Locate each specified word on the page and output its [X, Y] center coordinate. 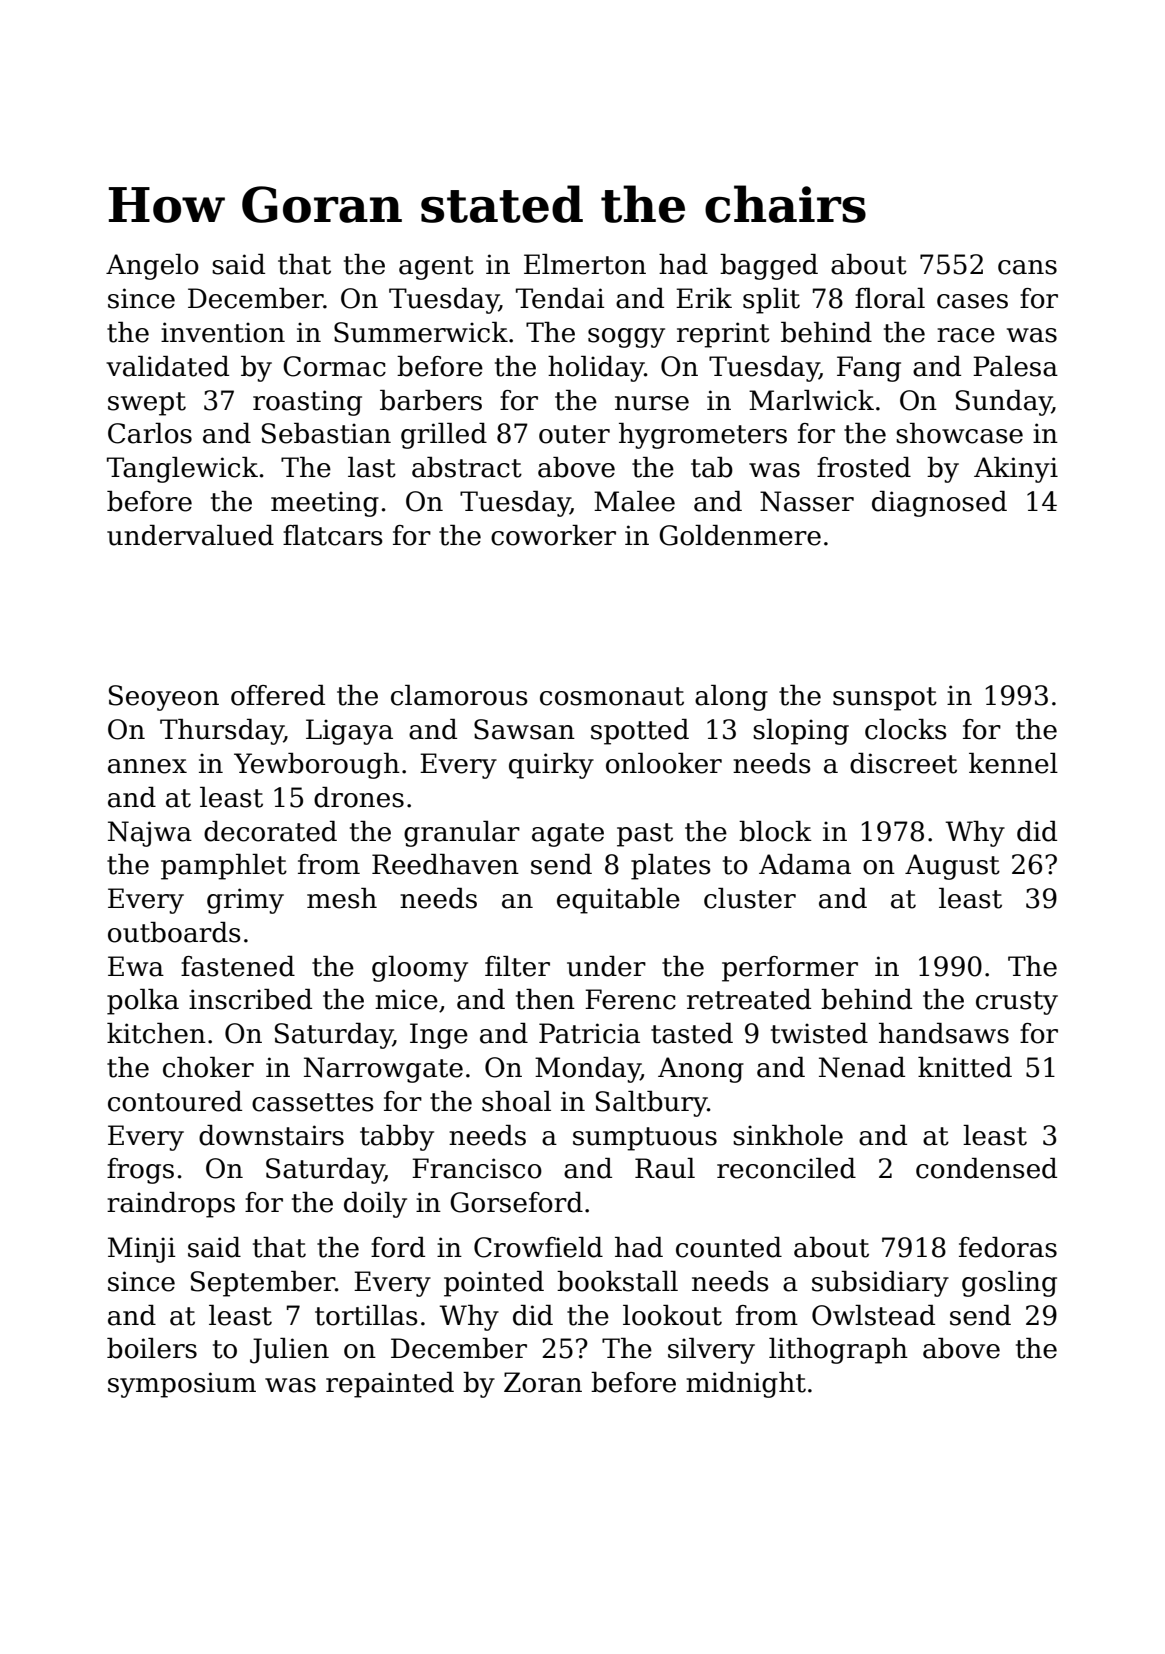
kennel [1013, 763]
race [966, 335]
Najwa [150, 834]
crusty [1017, 1003]
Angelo [152, 267]
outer [574, 434]
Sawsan [524, 729]
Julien [289, 1351]
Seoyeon [164, 698]
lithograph [838, 1351]
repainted [390, 1385]
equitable [618, 901]
